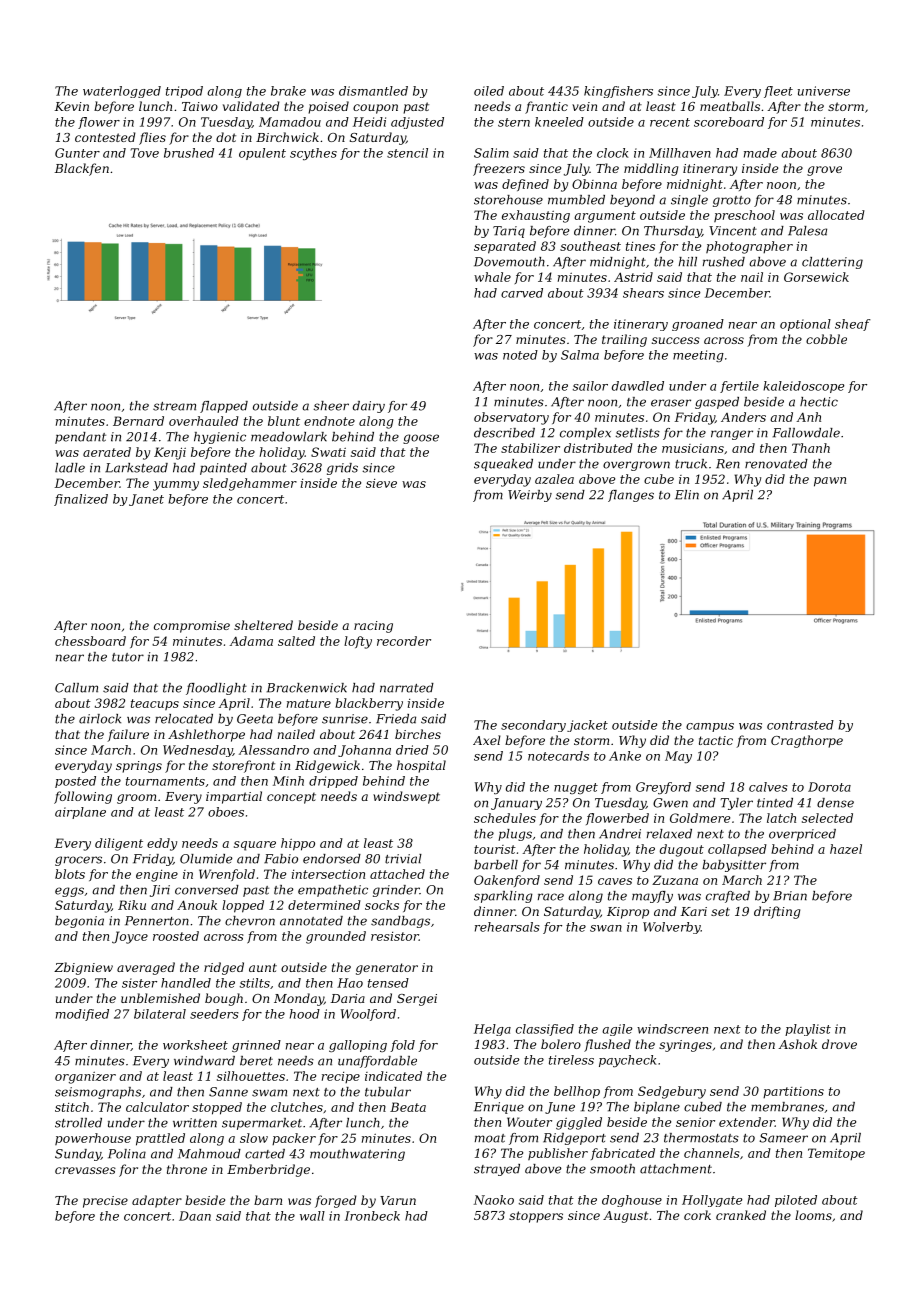 This screenshot has width=924, height=1308. What do you see at coordinates (587, 726) in the screenshot?
I see `jacket` at bounding box center [587, 726].
